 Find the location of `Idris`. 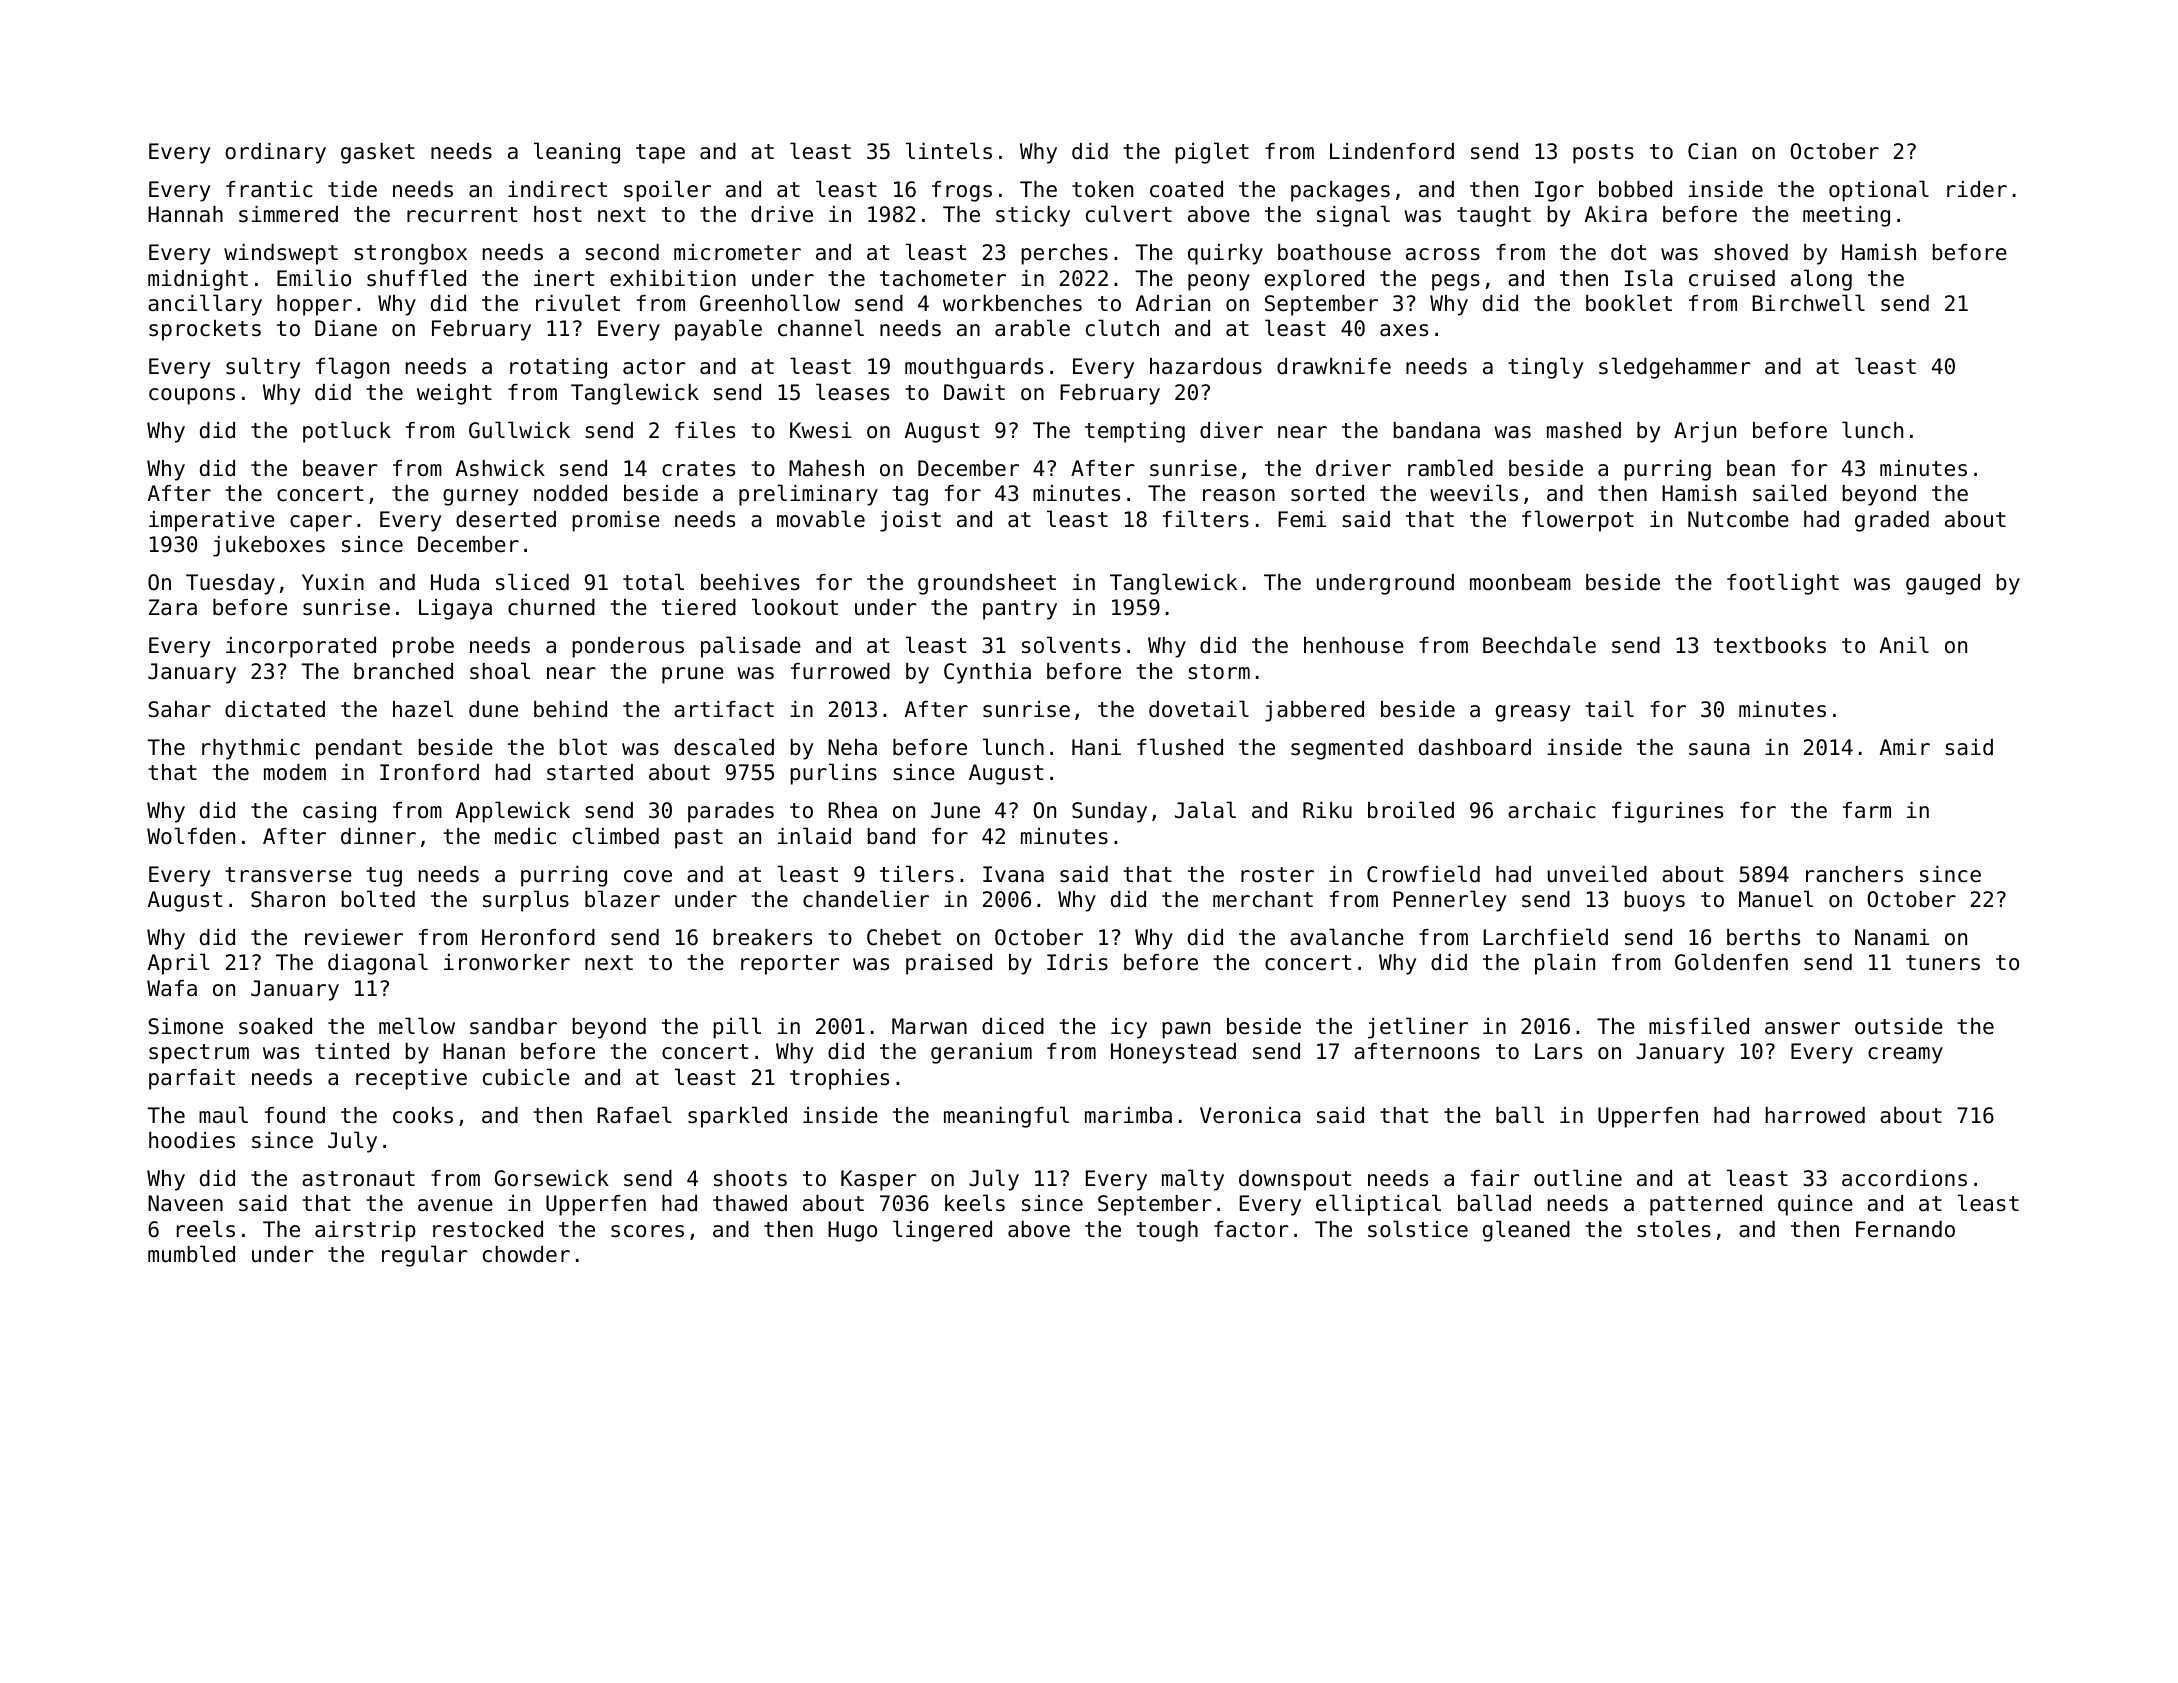

Idris is located at coordinates (1077, 962).
